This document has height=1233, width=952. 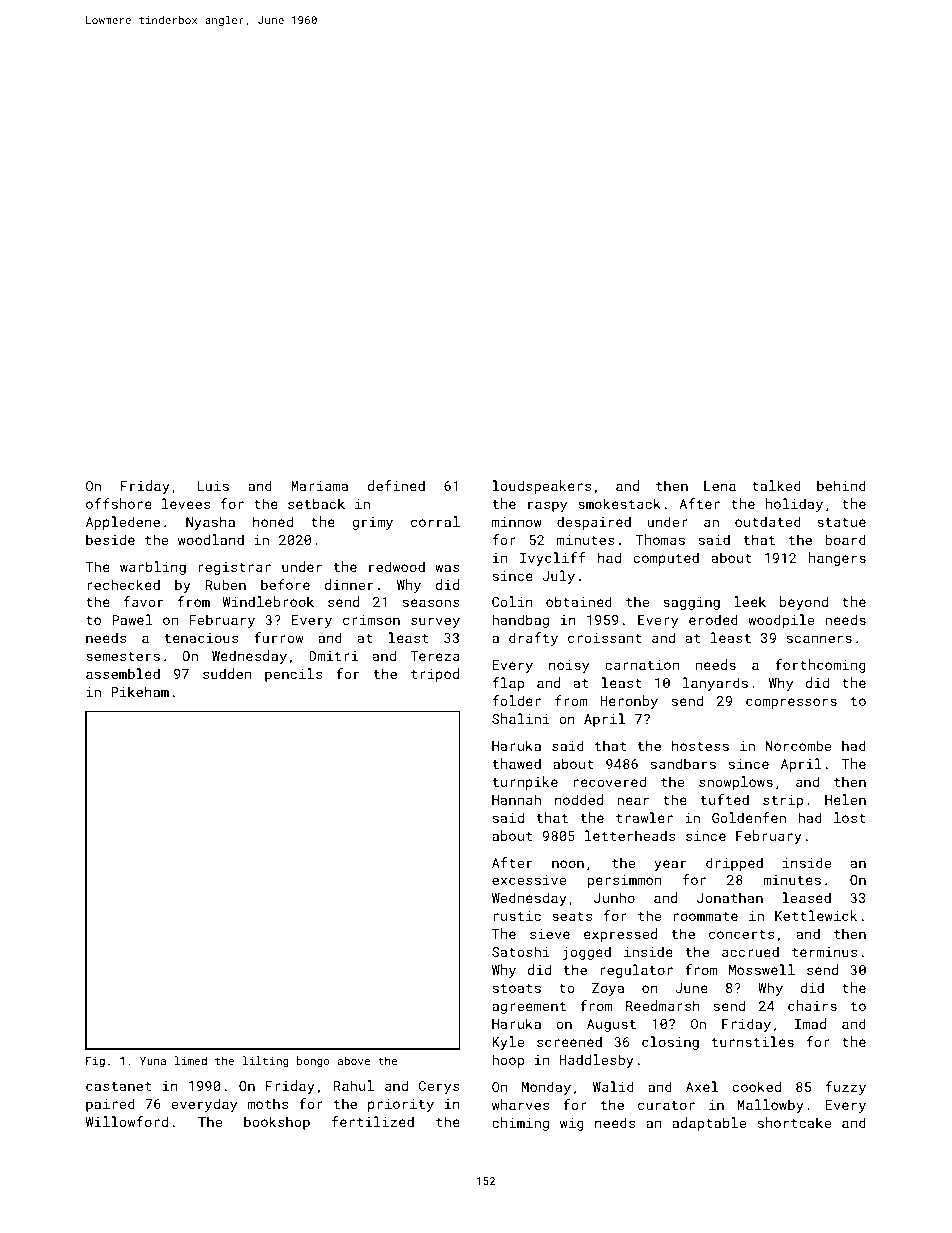 I want to click on Ivycliff, so click(x=553, y=559).
